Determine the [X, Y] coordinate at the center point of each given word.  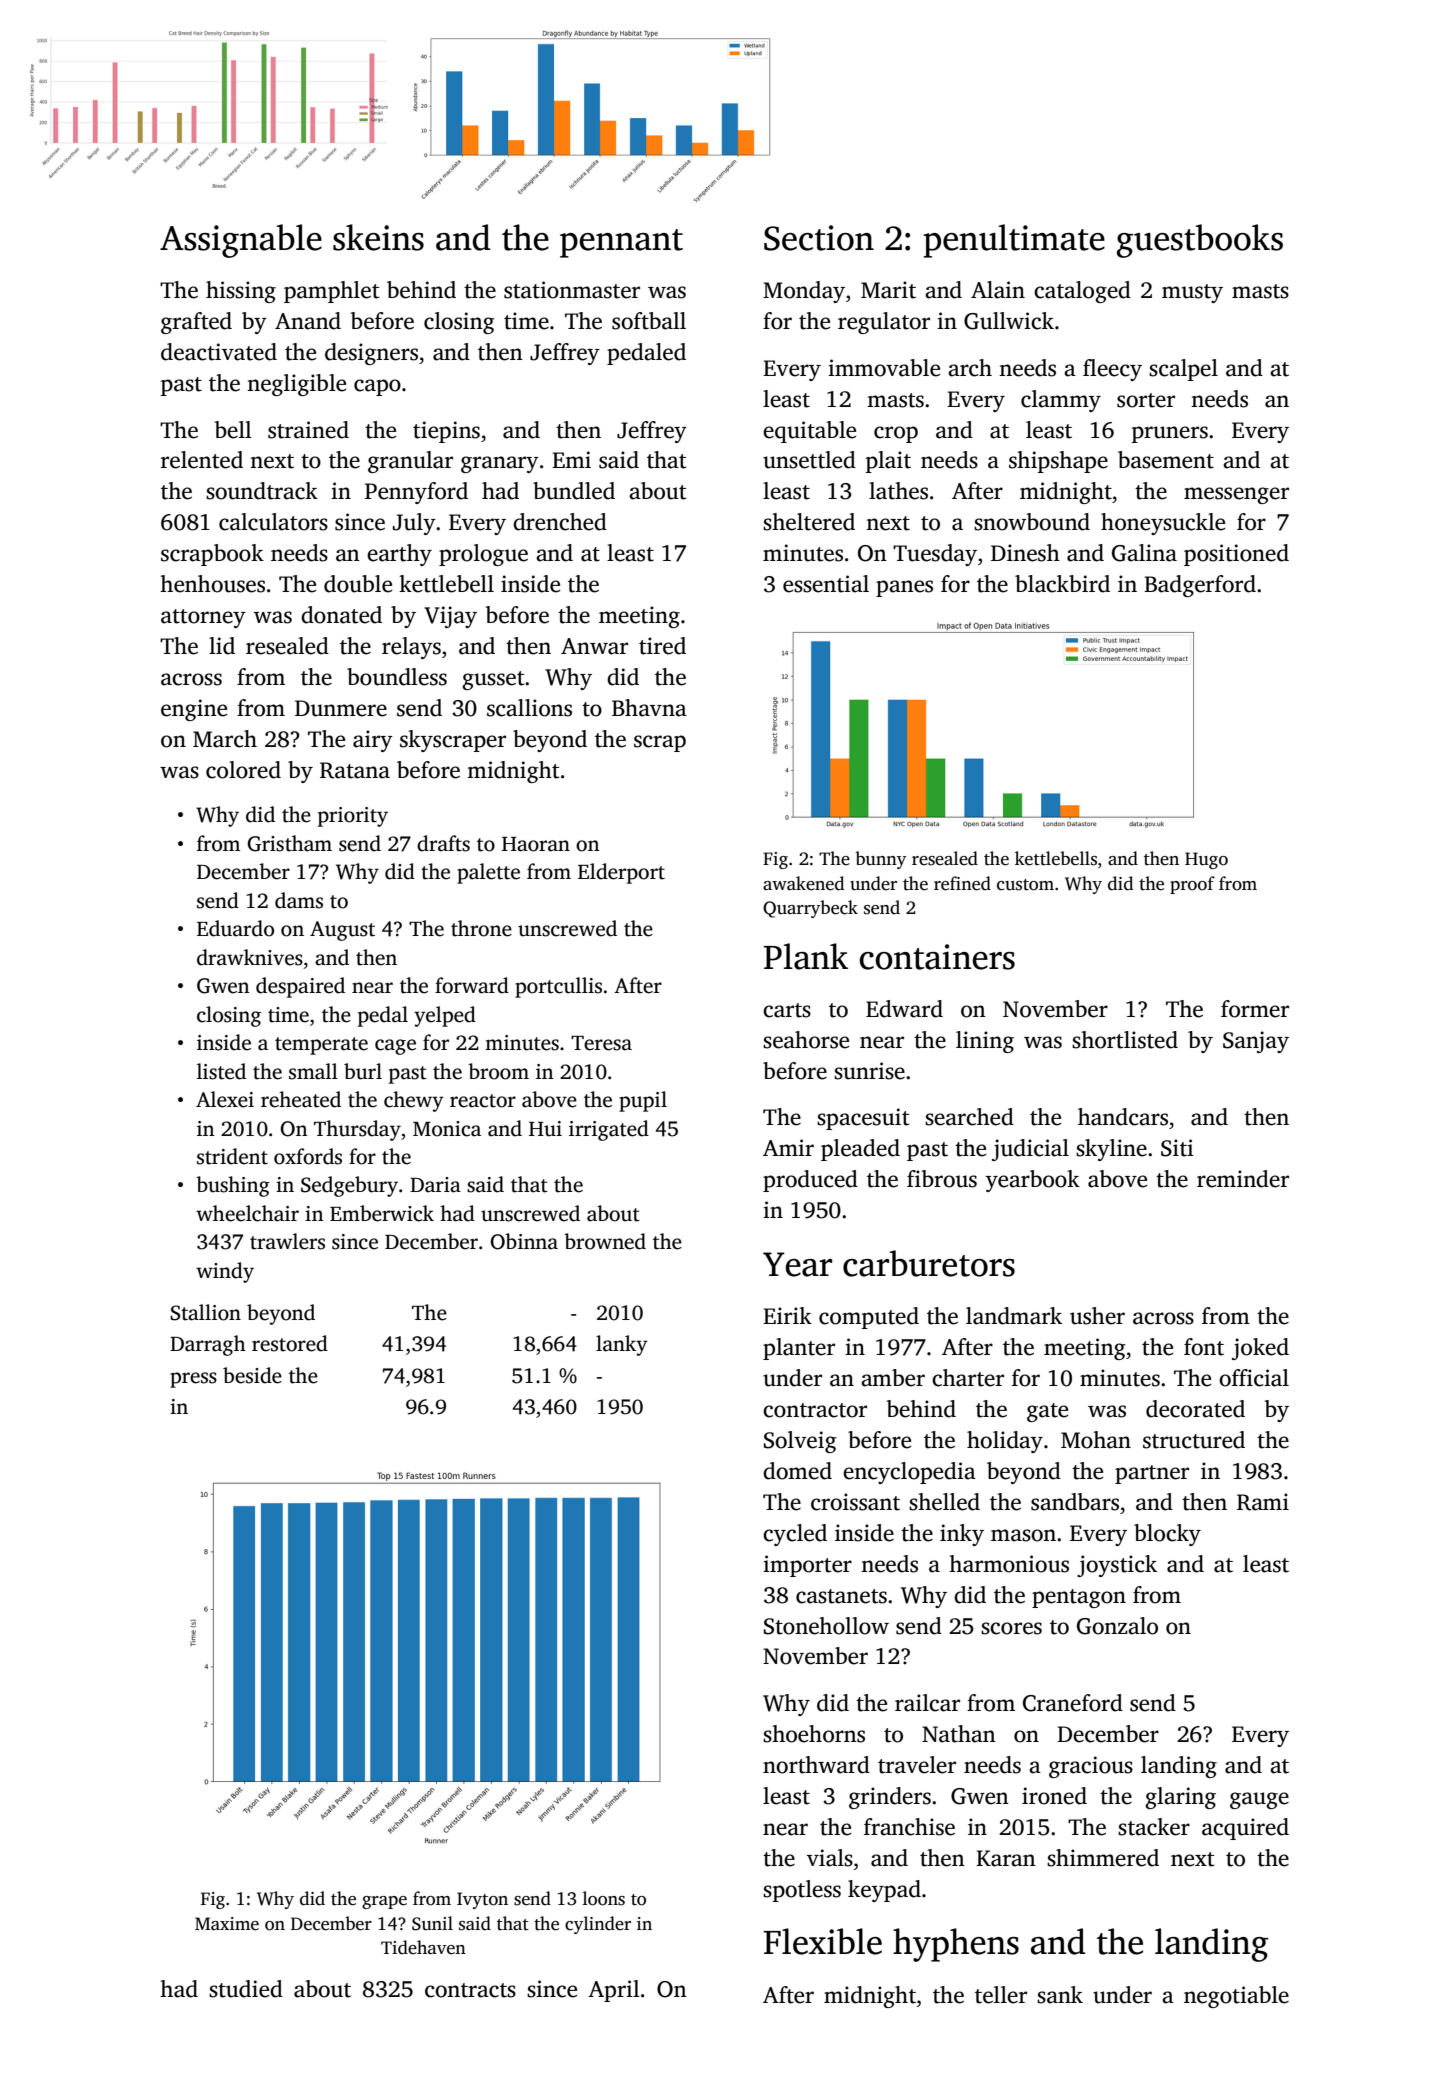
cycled [795, 1535]
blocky [1167, 1535]
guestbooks [1200, 241]
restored [290, 1343]
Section [819, 238]
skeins [378, 237]
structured [1194, 1440]
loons [604, 1898]
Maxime [227, 1924]
